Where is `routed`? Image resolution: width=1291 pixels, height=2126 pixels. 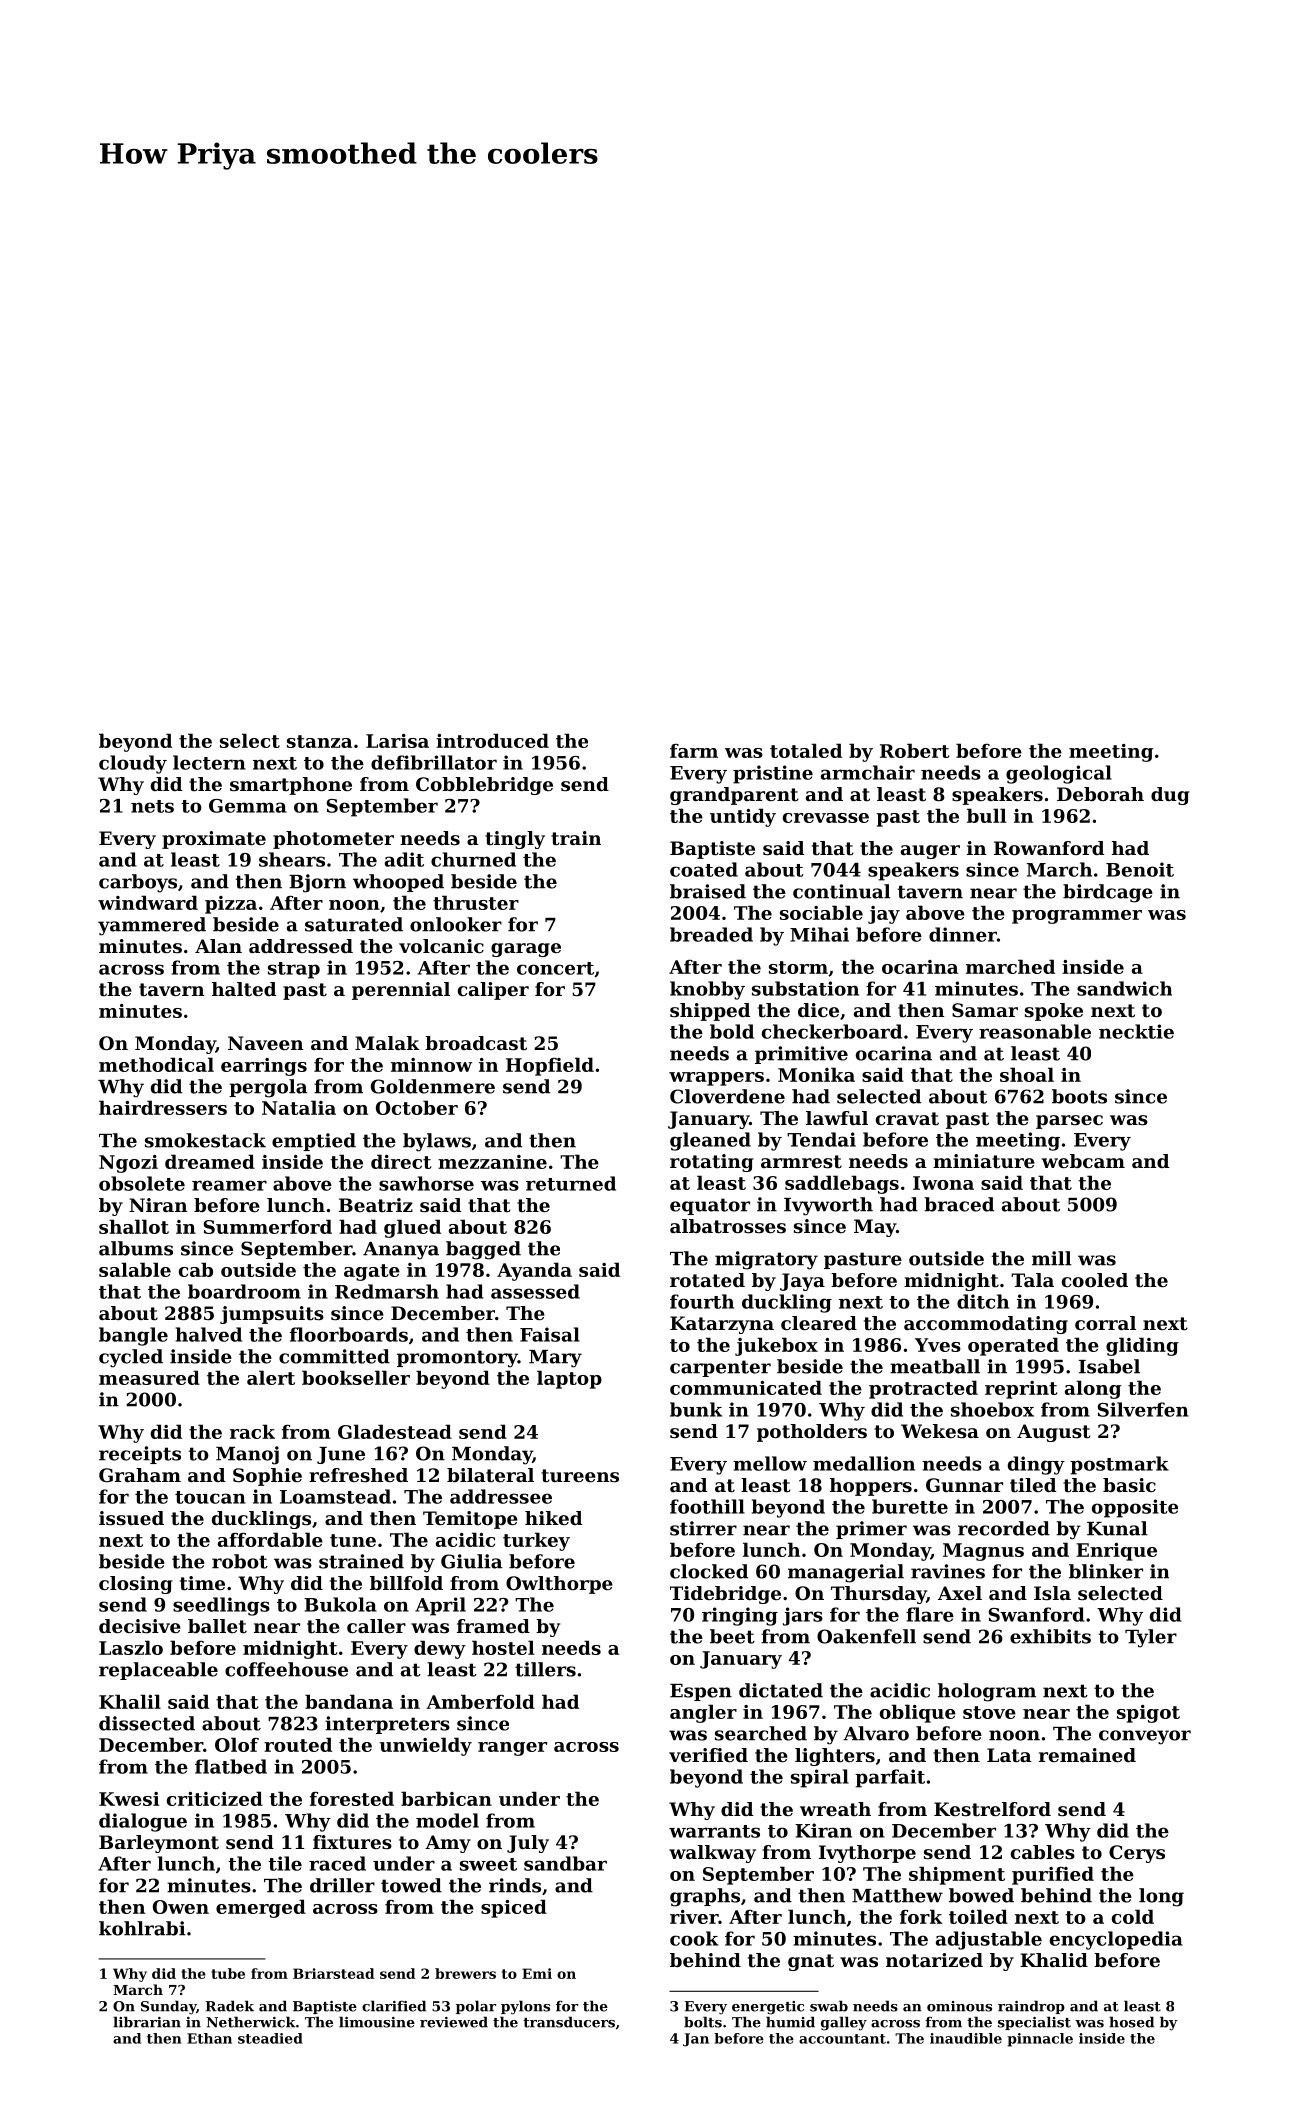
routed is located at coordinates (298, 1744).
